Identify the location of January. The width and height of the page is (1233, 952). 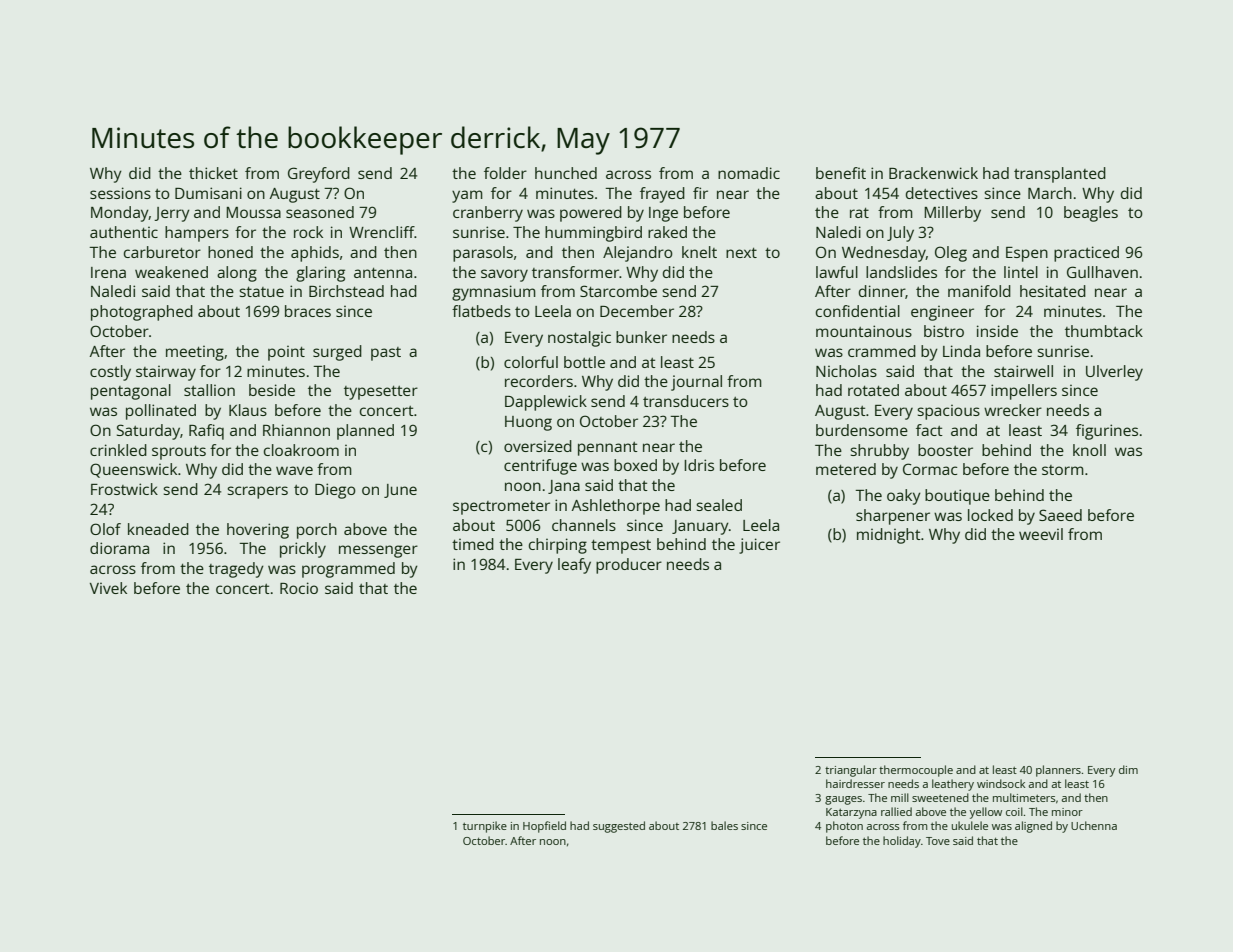
(700, 527).
